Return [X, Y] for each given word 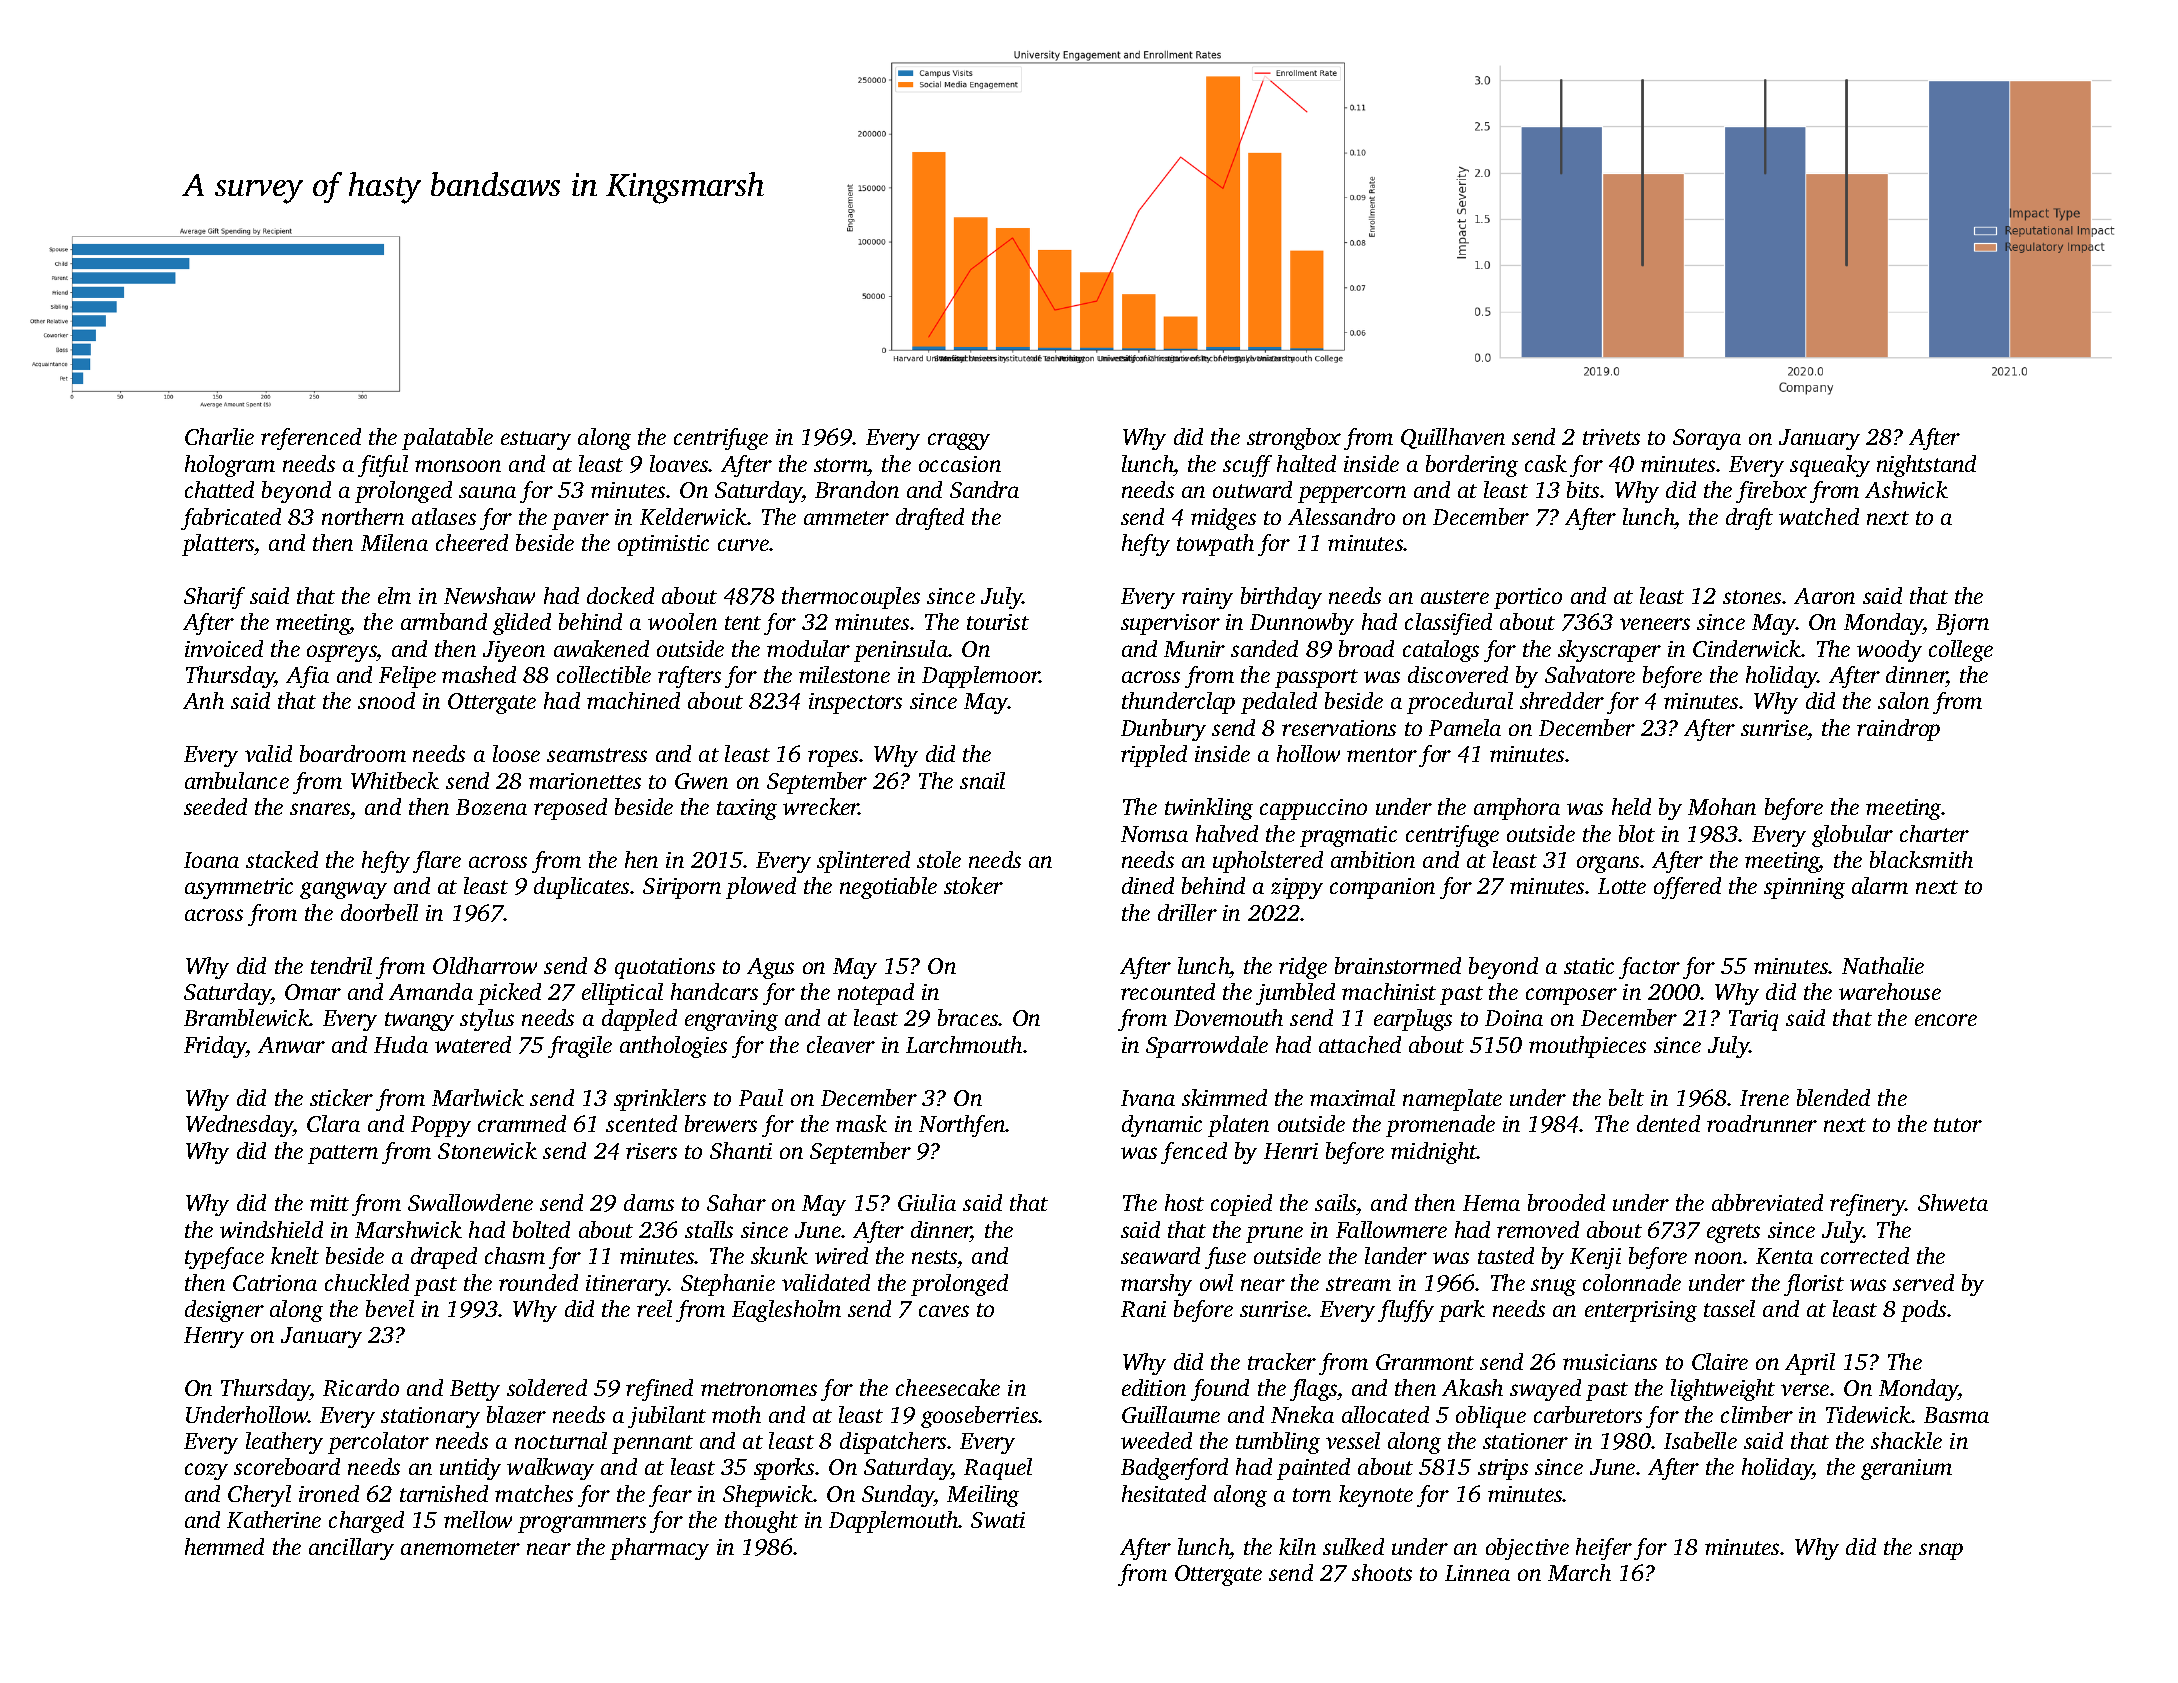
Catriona [275, 1283]
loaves [679, 463]
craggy [959, 441]
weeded [1156, 1440]
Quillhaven [1453, 438]
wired [841, 1255]
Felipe [407, 677]
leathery [284, 1443]
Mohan [1722, 806]
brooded [1566, 1202]
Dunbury [1163, 730]
